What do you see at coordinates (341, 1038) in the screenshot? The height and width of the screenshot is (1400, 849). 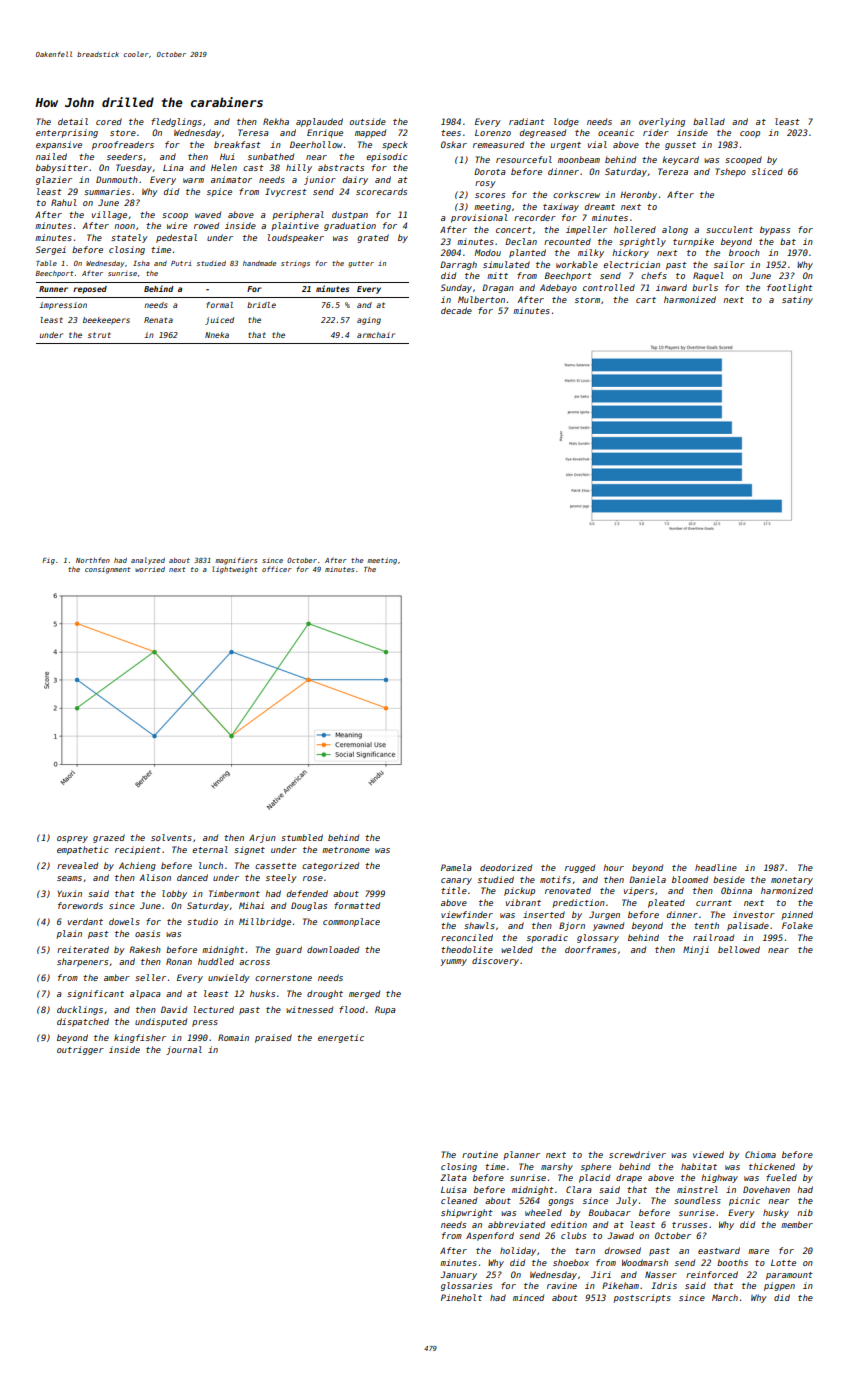 I see `energetic` at bounding box center [341, 1038].
